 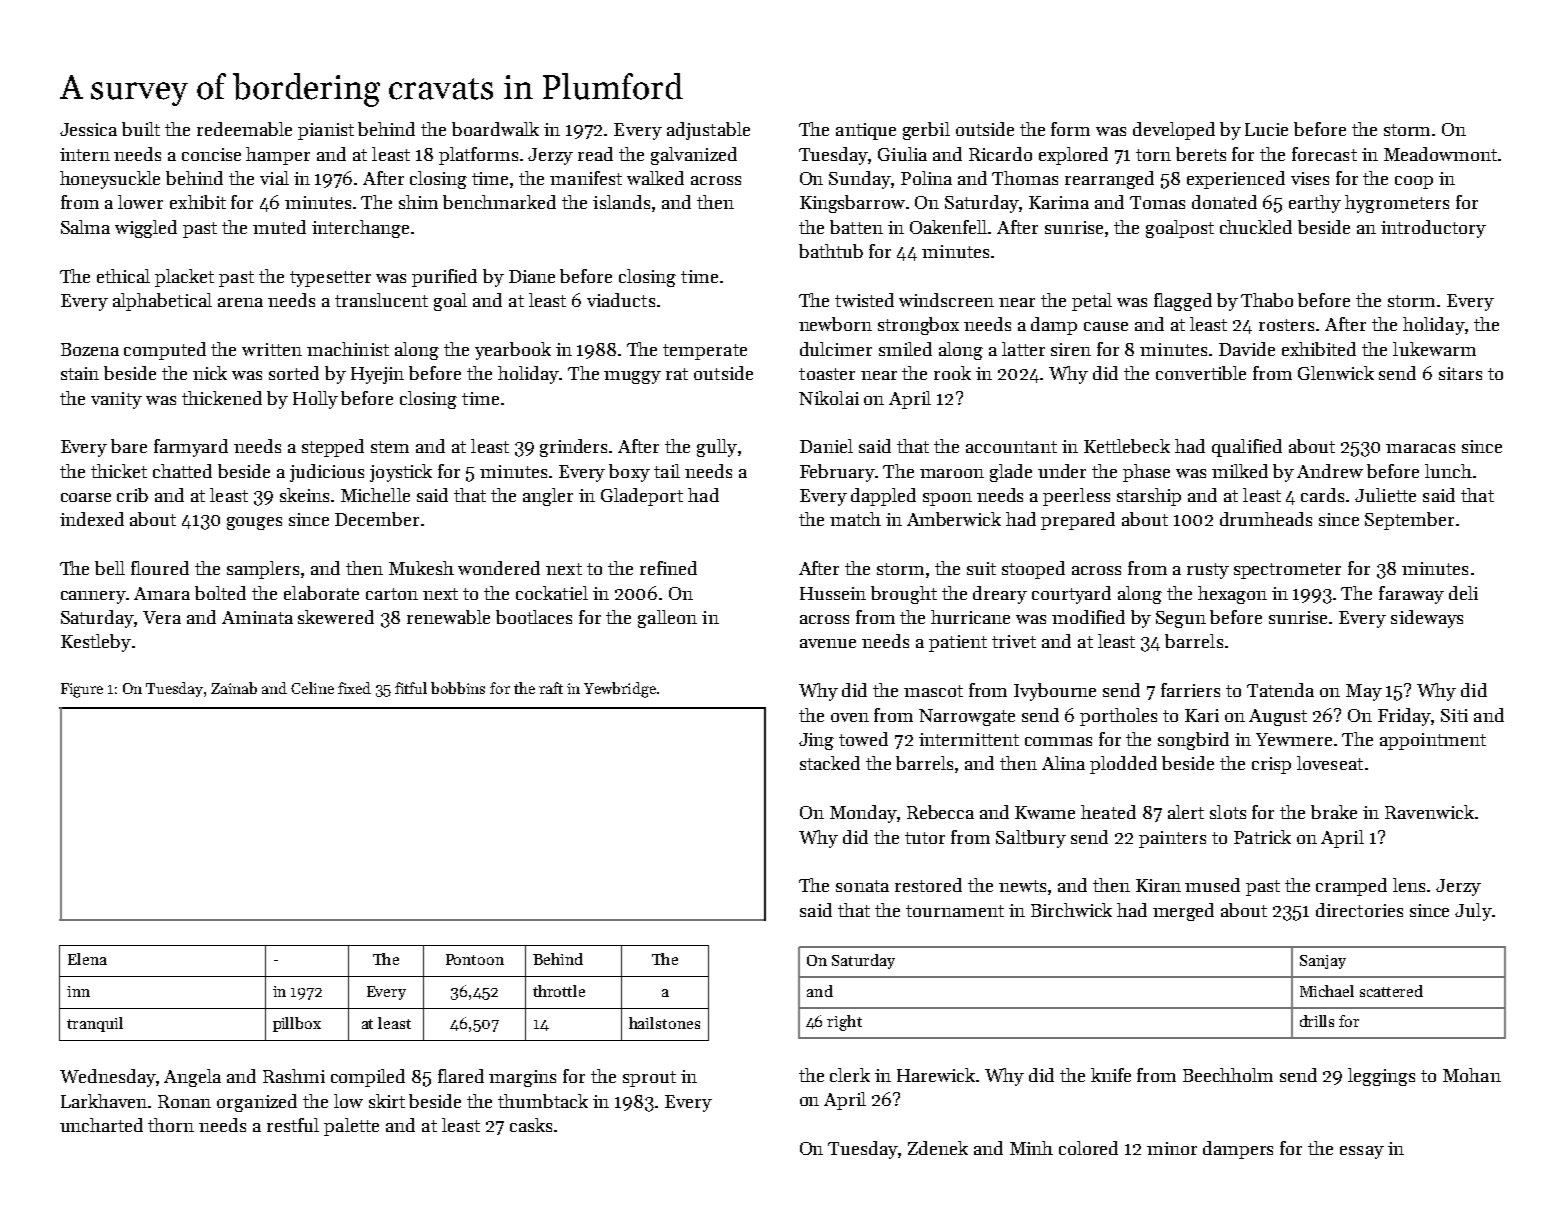 What do you see at coordinates (1031, 1148) in the screenshot?
I see `Minh` at bounding box center [1031, 1148].
